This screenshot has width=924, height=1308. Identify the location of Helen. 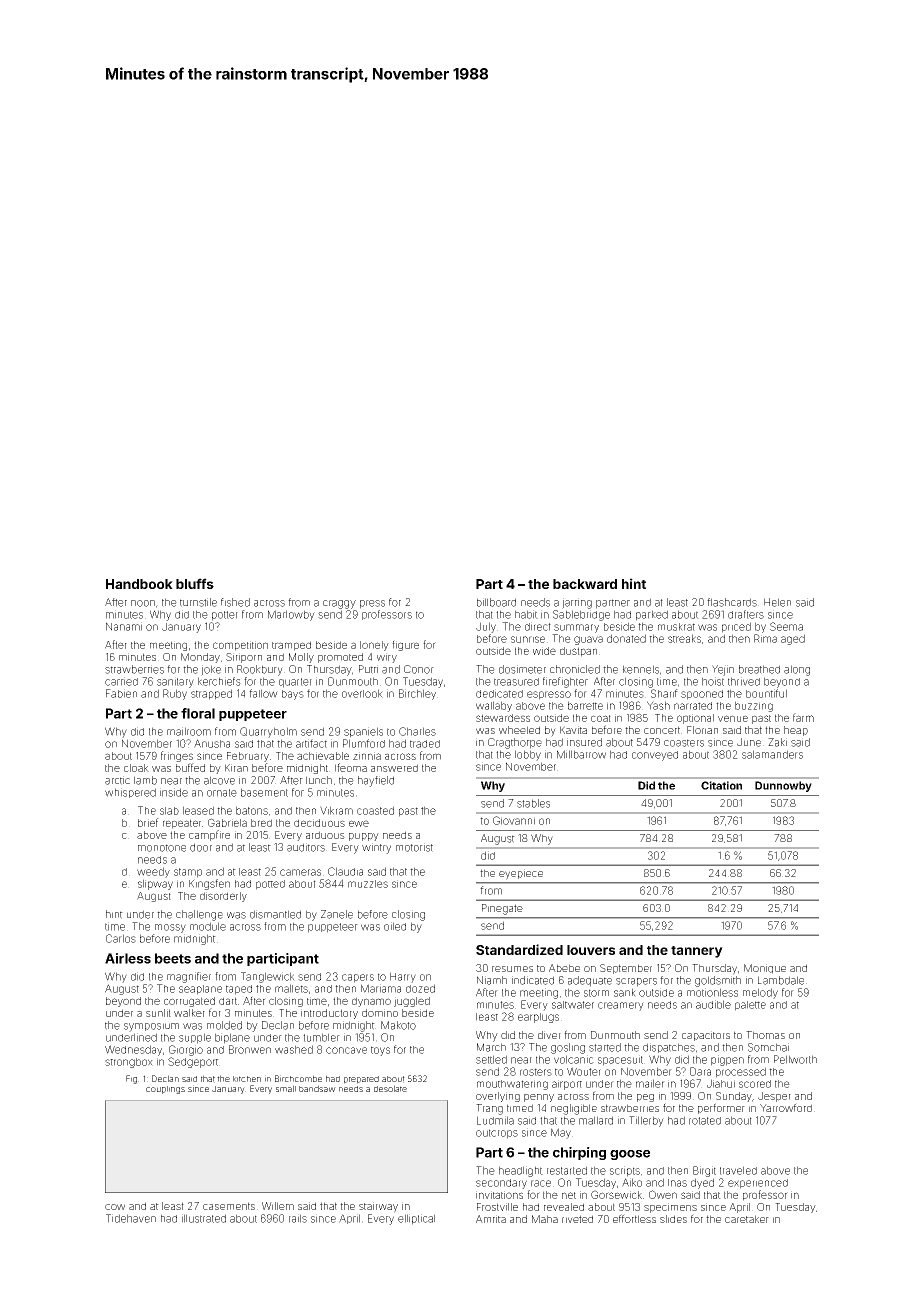
(777, 602).
